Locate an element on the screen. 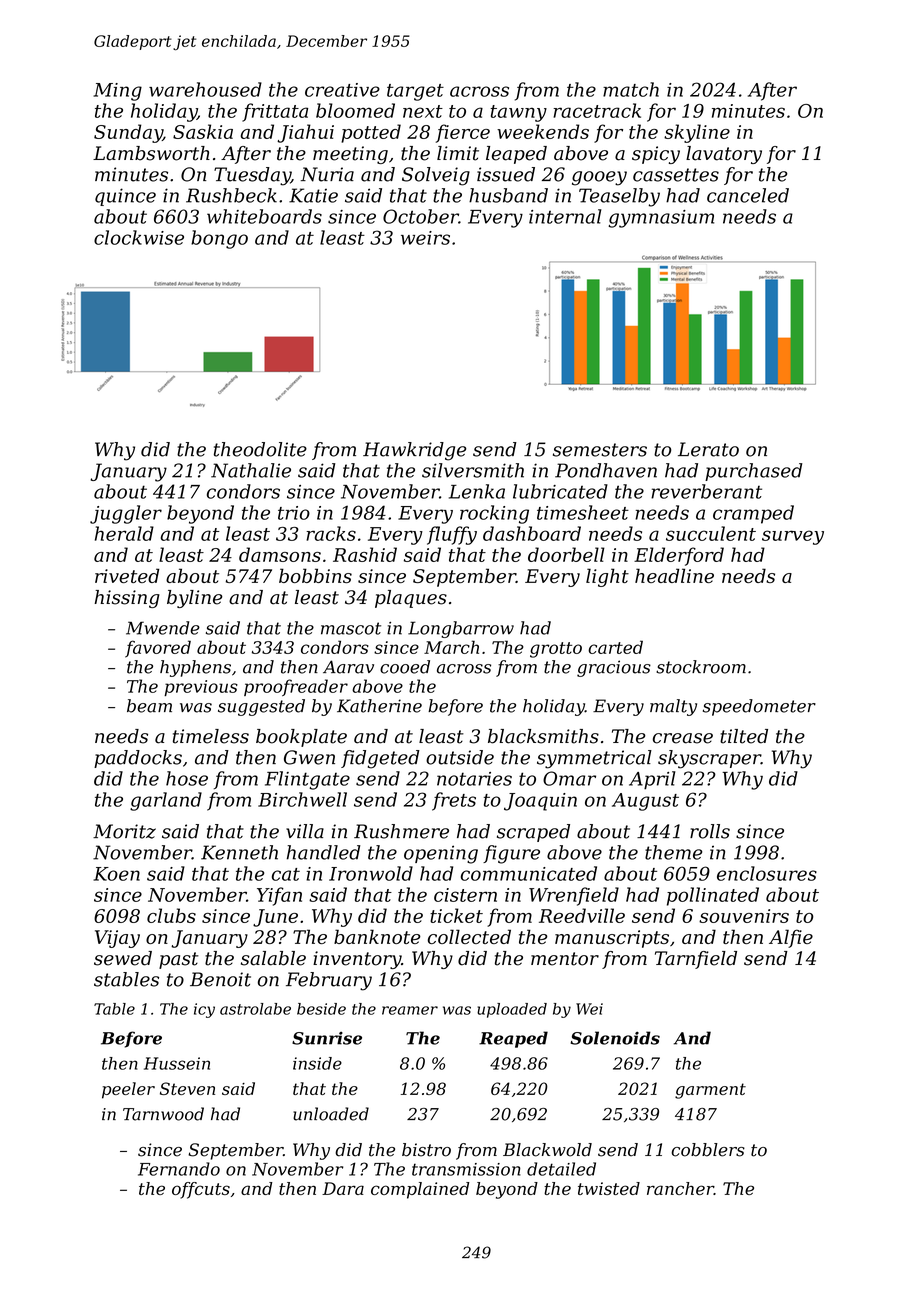 Image resolution: width=924 pixels, height=1314 pixels. Hussein is located at coordinates (177, 1063).
